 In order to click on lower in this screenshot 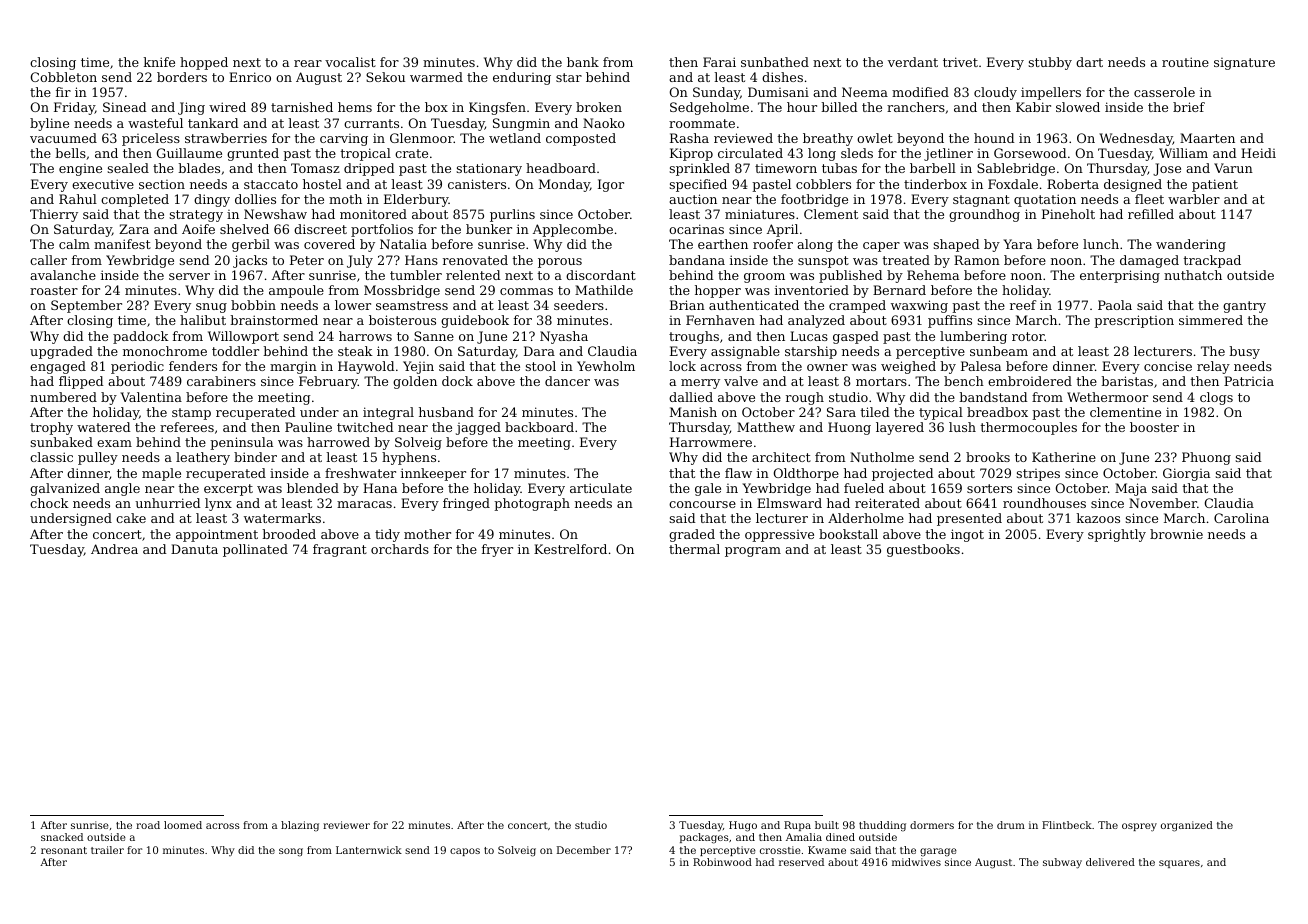, I will do `click(353, 305)`.
